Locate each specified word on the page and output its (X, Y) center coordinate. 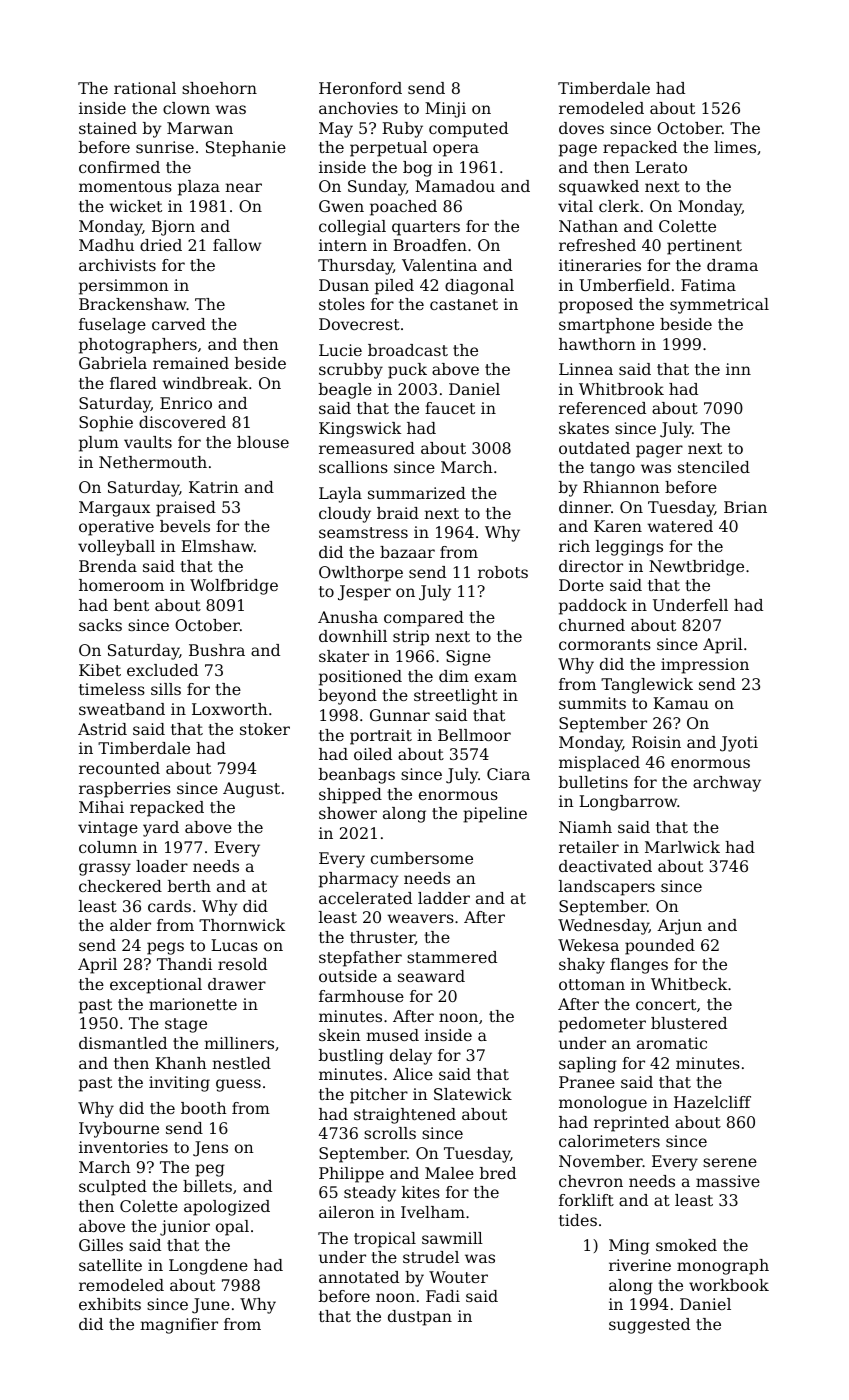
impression (705, 666)
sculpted (113, 1188)
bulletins (593, 782)
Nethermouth (153, 462)
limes (735, 147)
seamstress (363, 532)
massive (728, 1181)
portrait (381, 737)
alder (130, 925)
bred (498, 1173)
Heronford (360, 88)
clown (186, 108)
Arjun (679, 927)
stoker (265, 729)
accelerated (365, 898)
